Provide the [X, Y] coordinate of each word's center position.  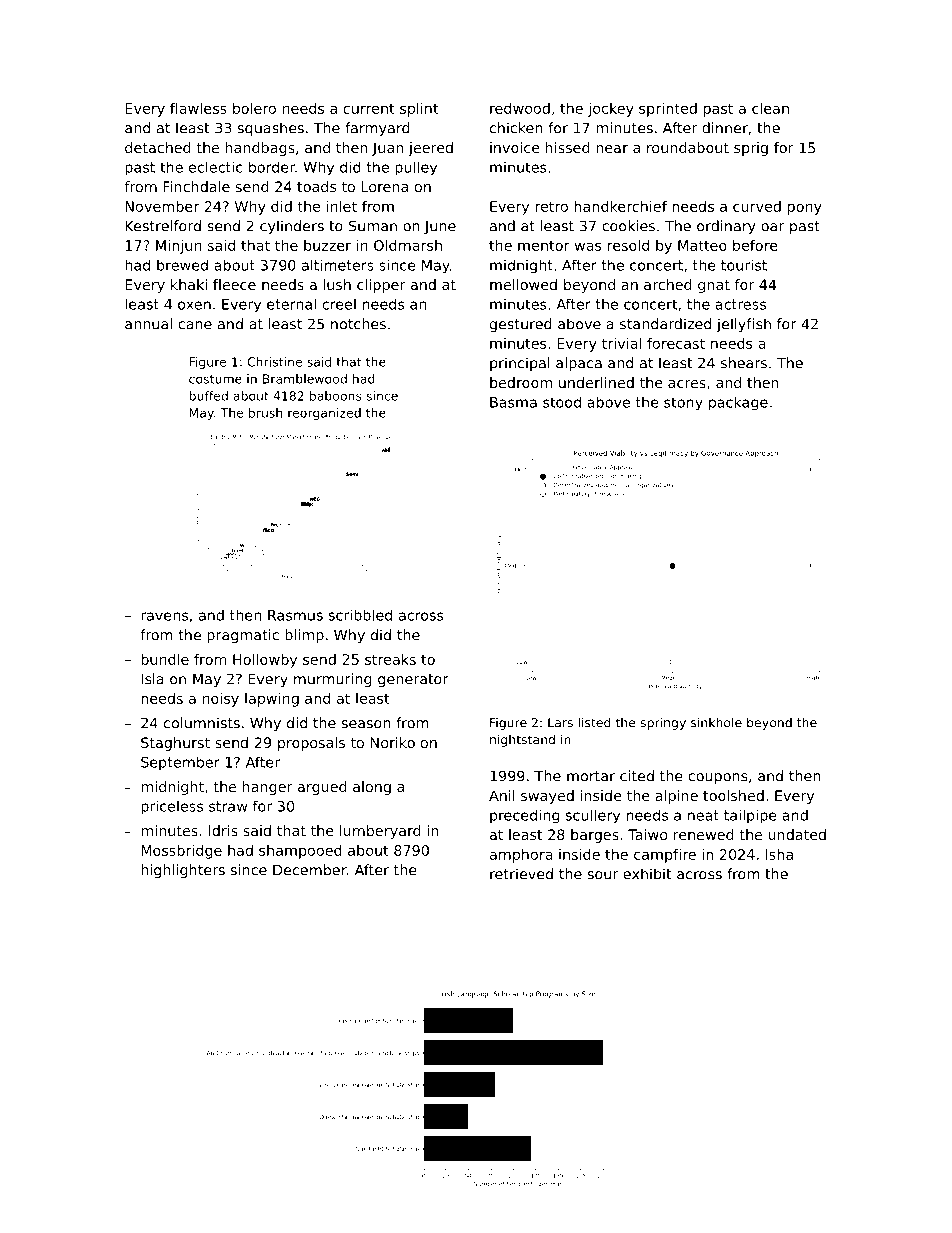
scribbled [360, 615]
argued [322, 788]
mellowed [523, 284]
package [738, 403]
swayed [547, 797]
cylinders [292, 227]
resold [628, 245]
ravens [164, 616]
